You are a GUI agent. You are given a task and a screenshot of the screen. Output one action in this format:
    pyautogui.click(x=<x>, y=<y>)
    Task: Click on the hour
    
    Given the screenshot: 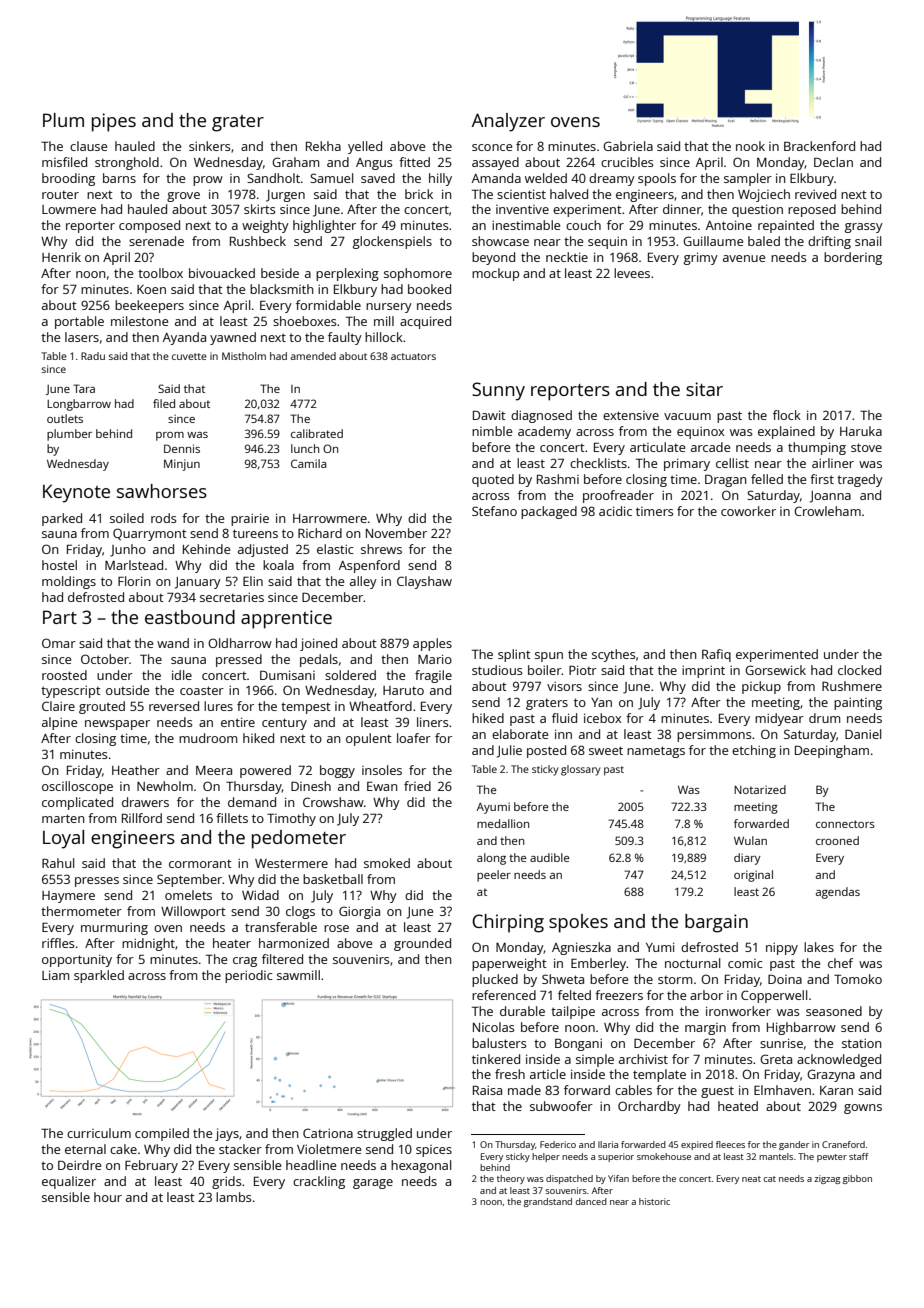 What is the action you would take?
    pyautogui.click(x=108, y=1197)
